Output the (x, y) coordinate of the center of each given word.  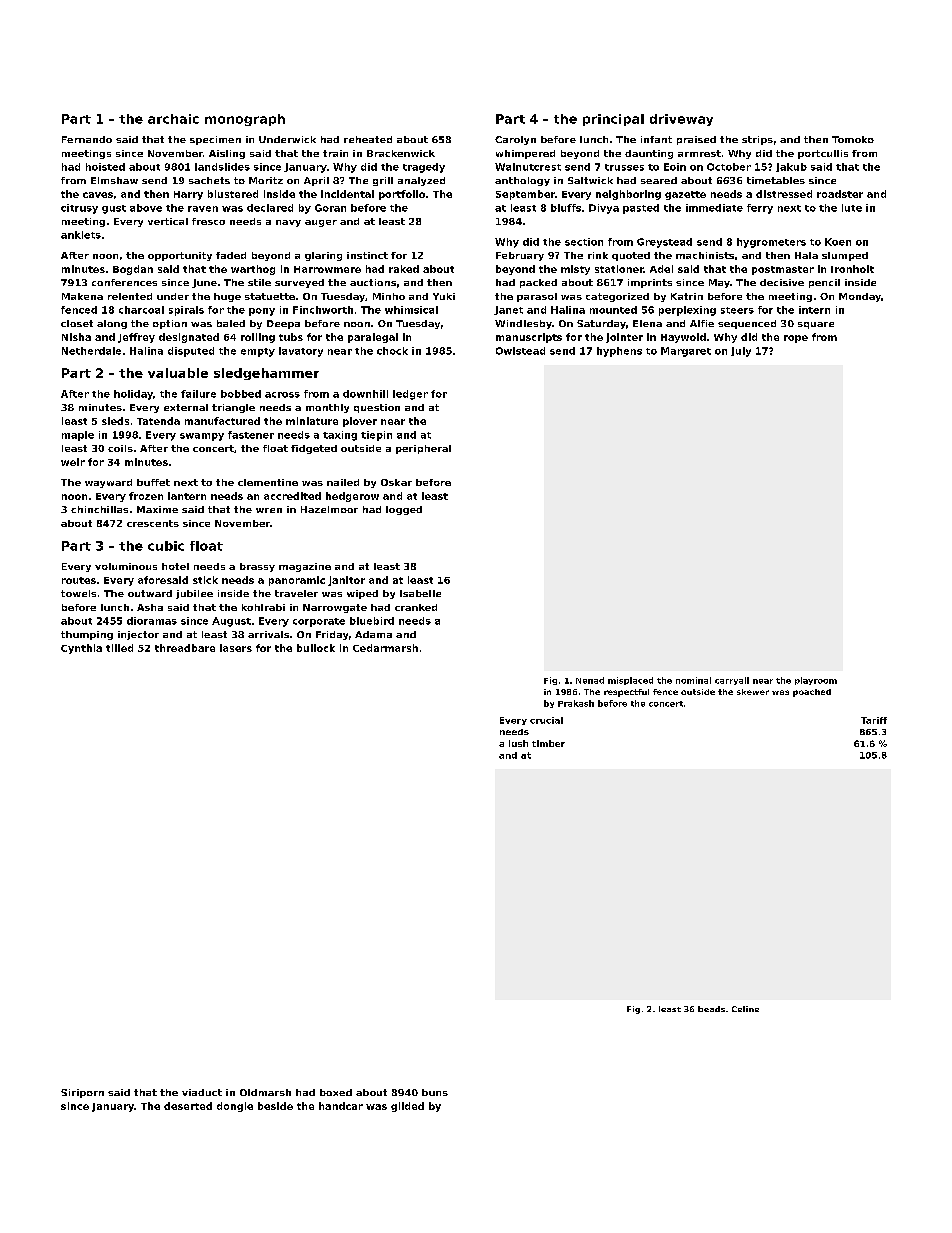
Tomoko (853, 139)
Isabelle (420, 593)
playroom (816, 681)
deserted (188, 1106)
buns (435, 1092)
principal (613, 120)
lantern (187, 496)
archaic (173, 119)
